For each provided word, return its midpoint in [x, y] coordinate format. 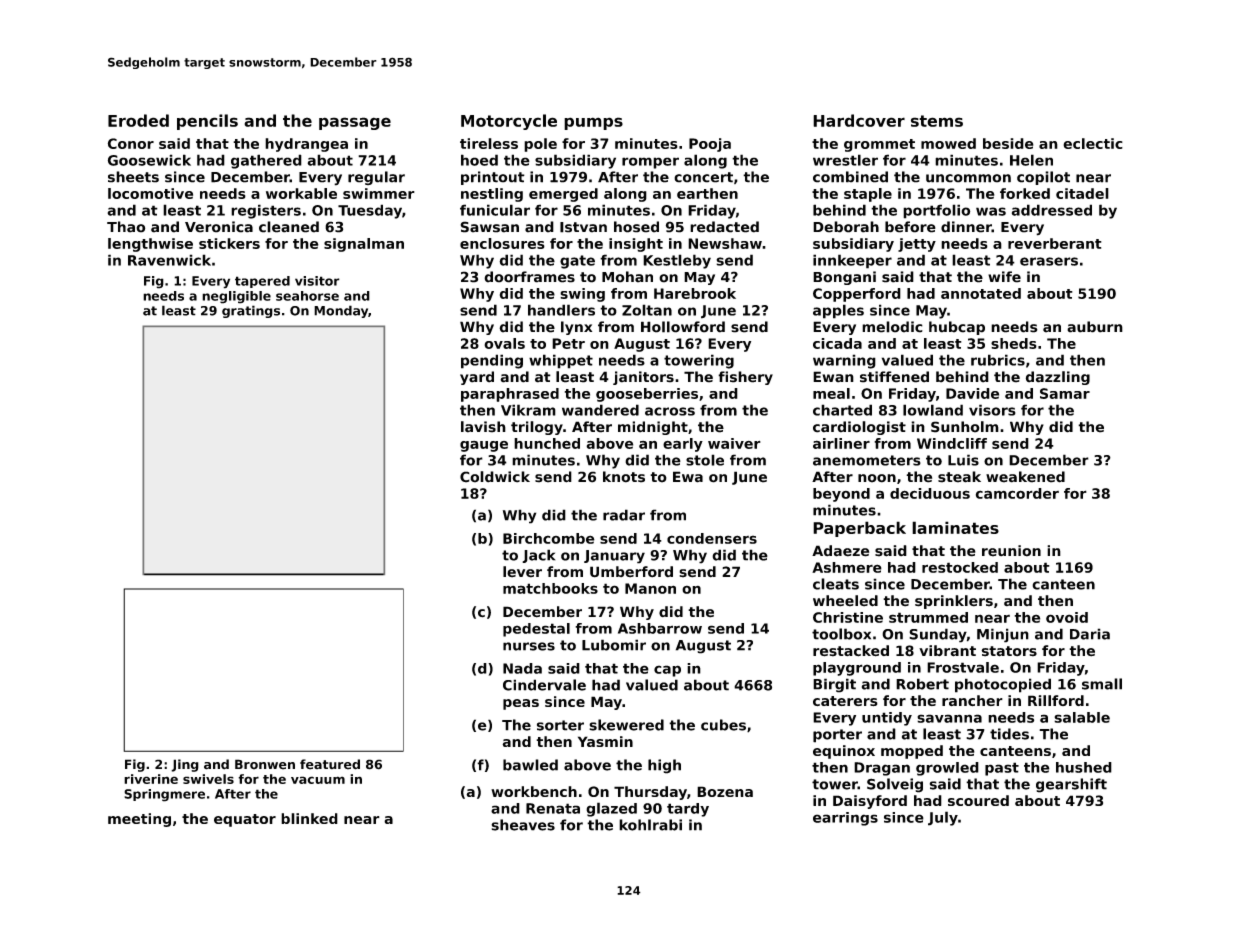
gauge [484, 446]
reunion [1011, 551]
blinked [309, 818]
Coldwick [495, 477]
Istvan [583, 227]
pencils [207, 122]
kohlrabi [650, 825]
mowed [948, 143]
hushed [1084, 767]
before [910, 227]
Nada [522, 668]
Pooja [710, 145]
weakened [1025, 477]
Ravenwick [169, 260]
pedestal [536, 630]
